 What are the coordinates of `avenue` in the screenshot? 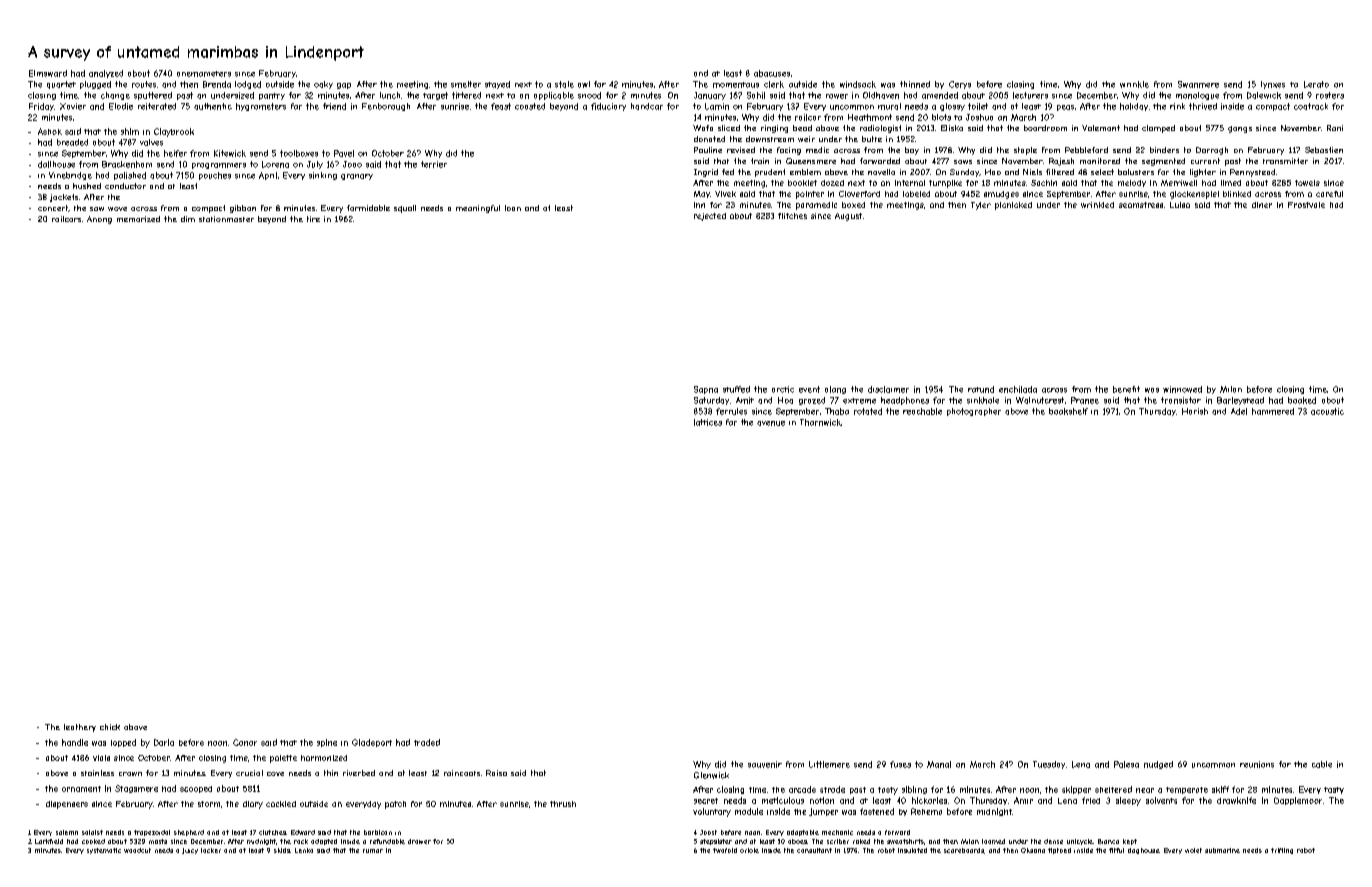 It's located at (771, 423).
